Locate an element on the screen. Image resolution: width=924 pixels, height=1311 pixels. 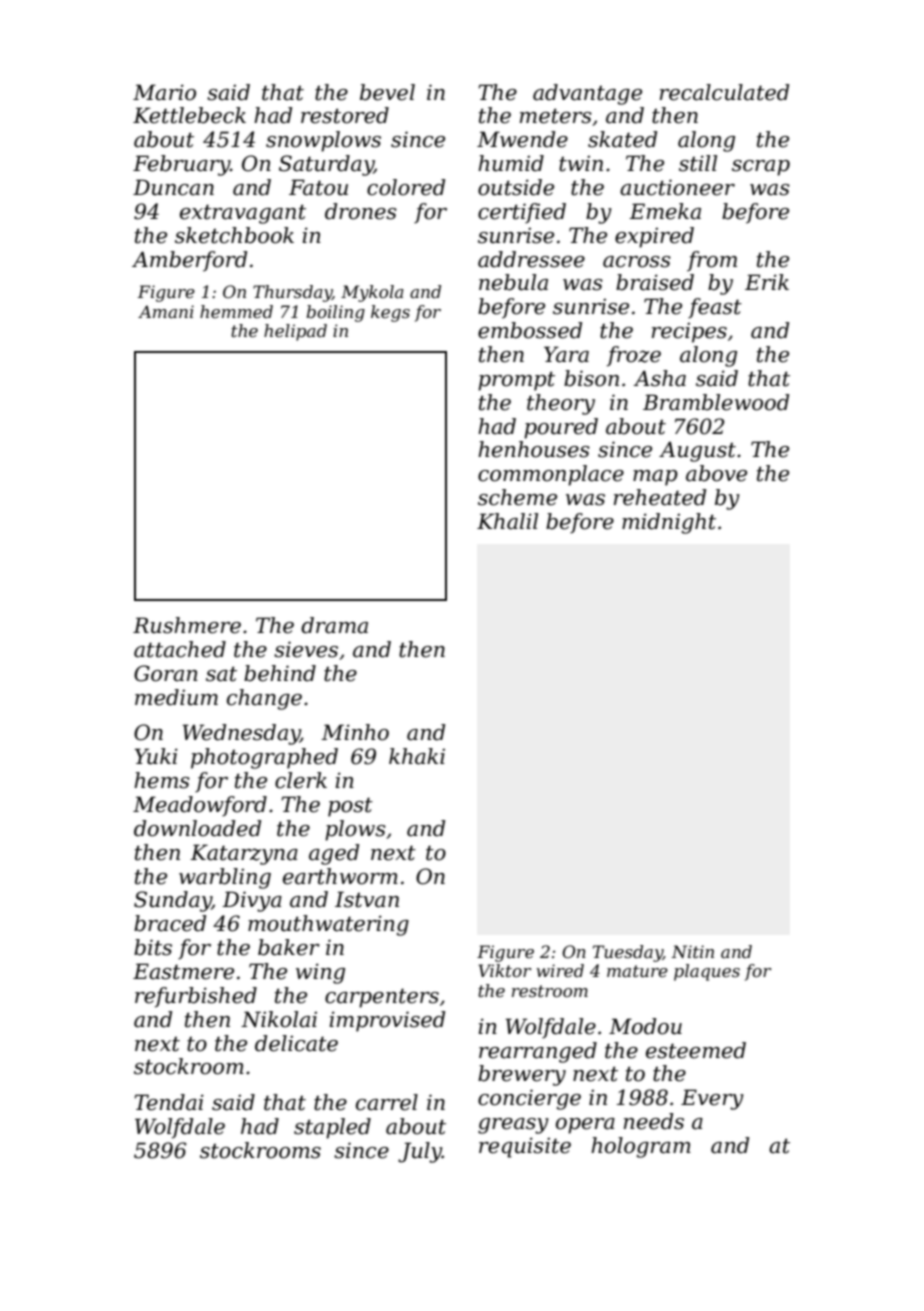
above is located at coordinates (716, 473).
